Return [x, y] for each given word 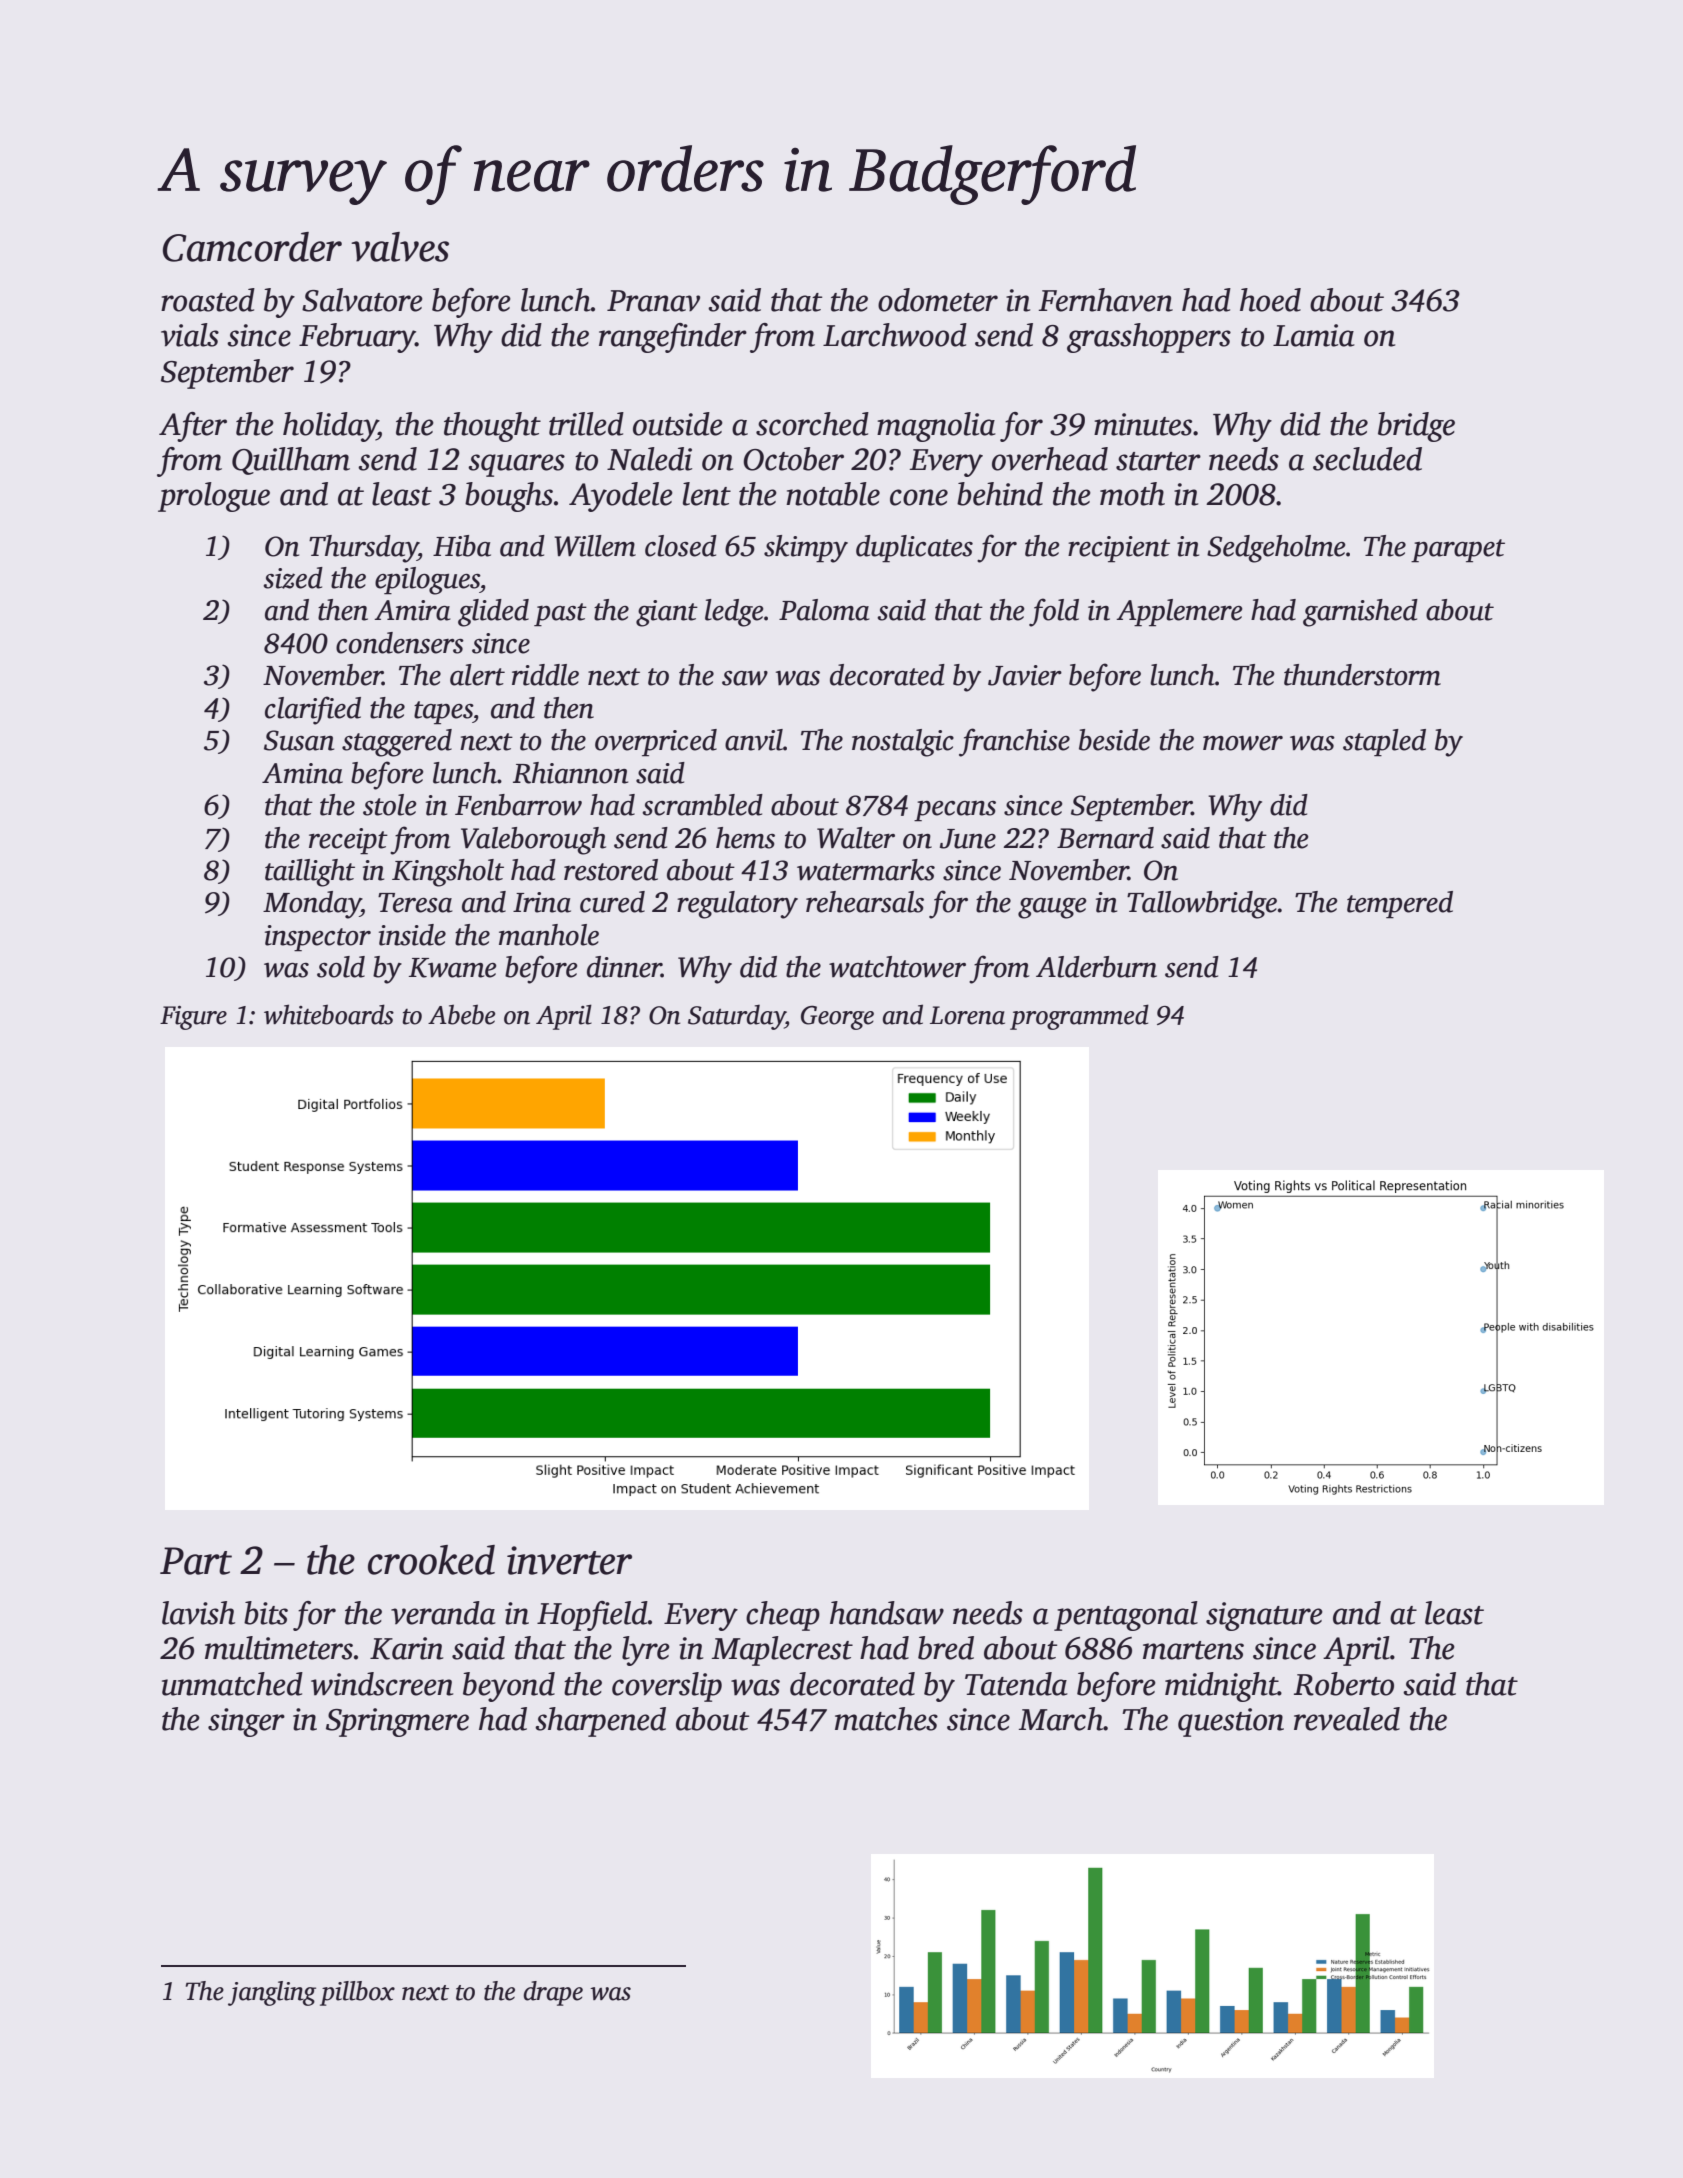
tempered [1400, 905]
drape [553, 1993]
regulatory [737, 905]
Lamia [1314, 335]
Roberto [1344, 1684]
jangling [272, 1993]
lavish [198, 1613]
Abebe [461, 1014]
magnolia [936, 427]
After [193, 427]
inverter [569, 1560]
